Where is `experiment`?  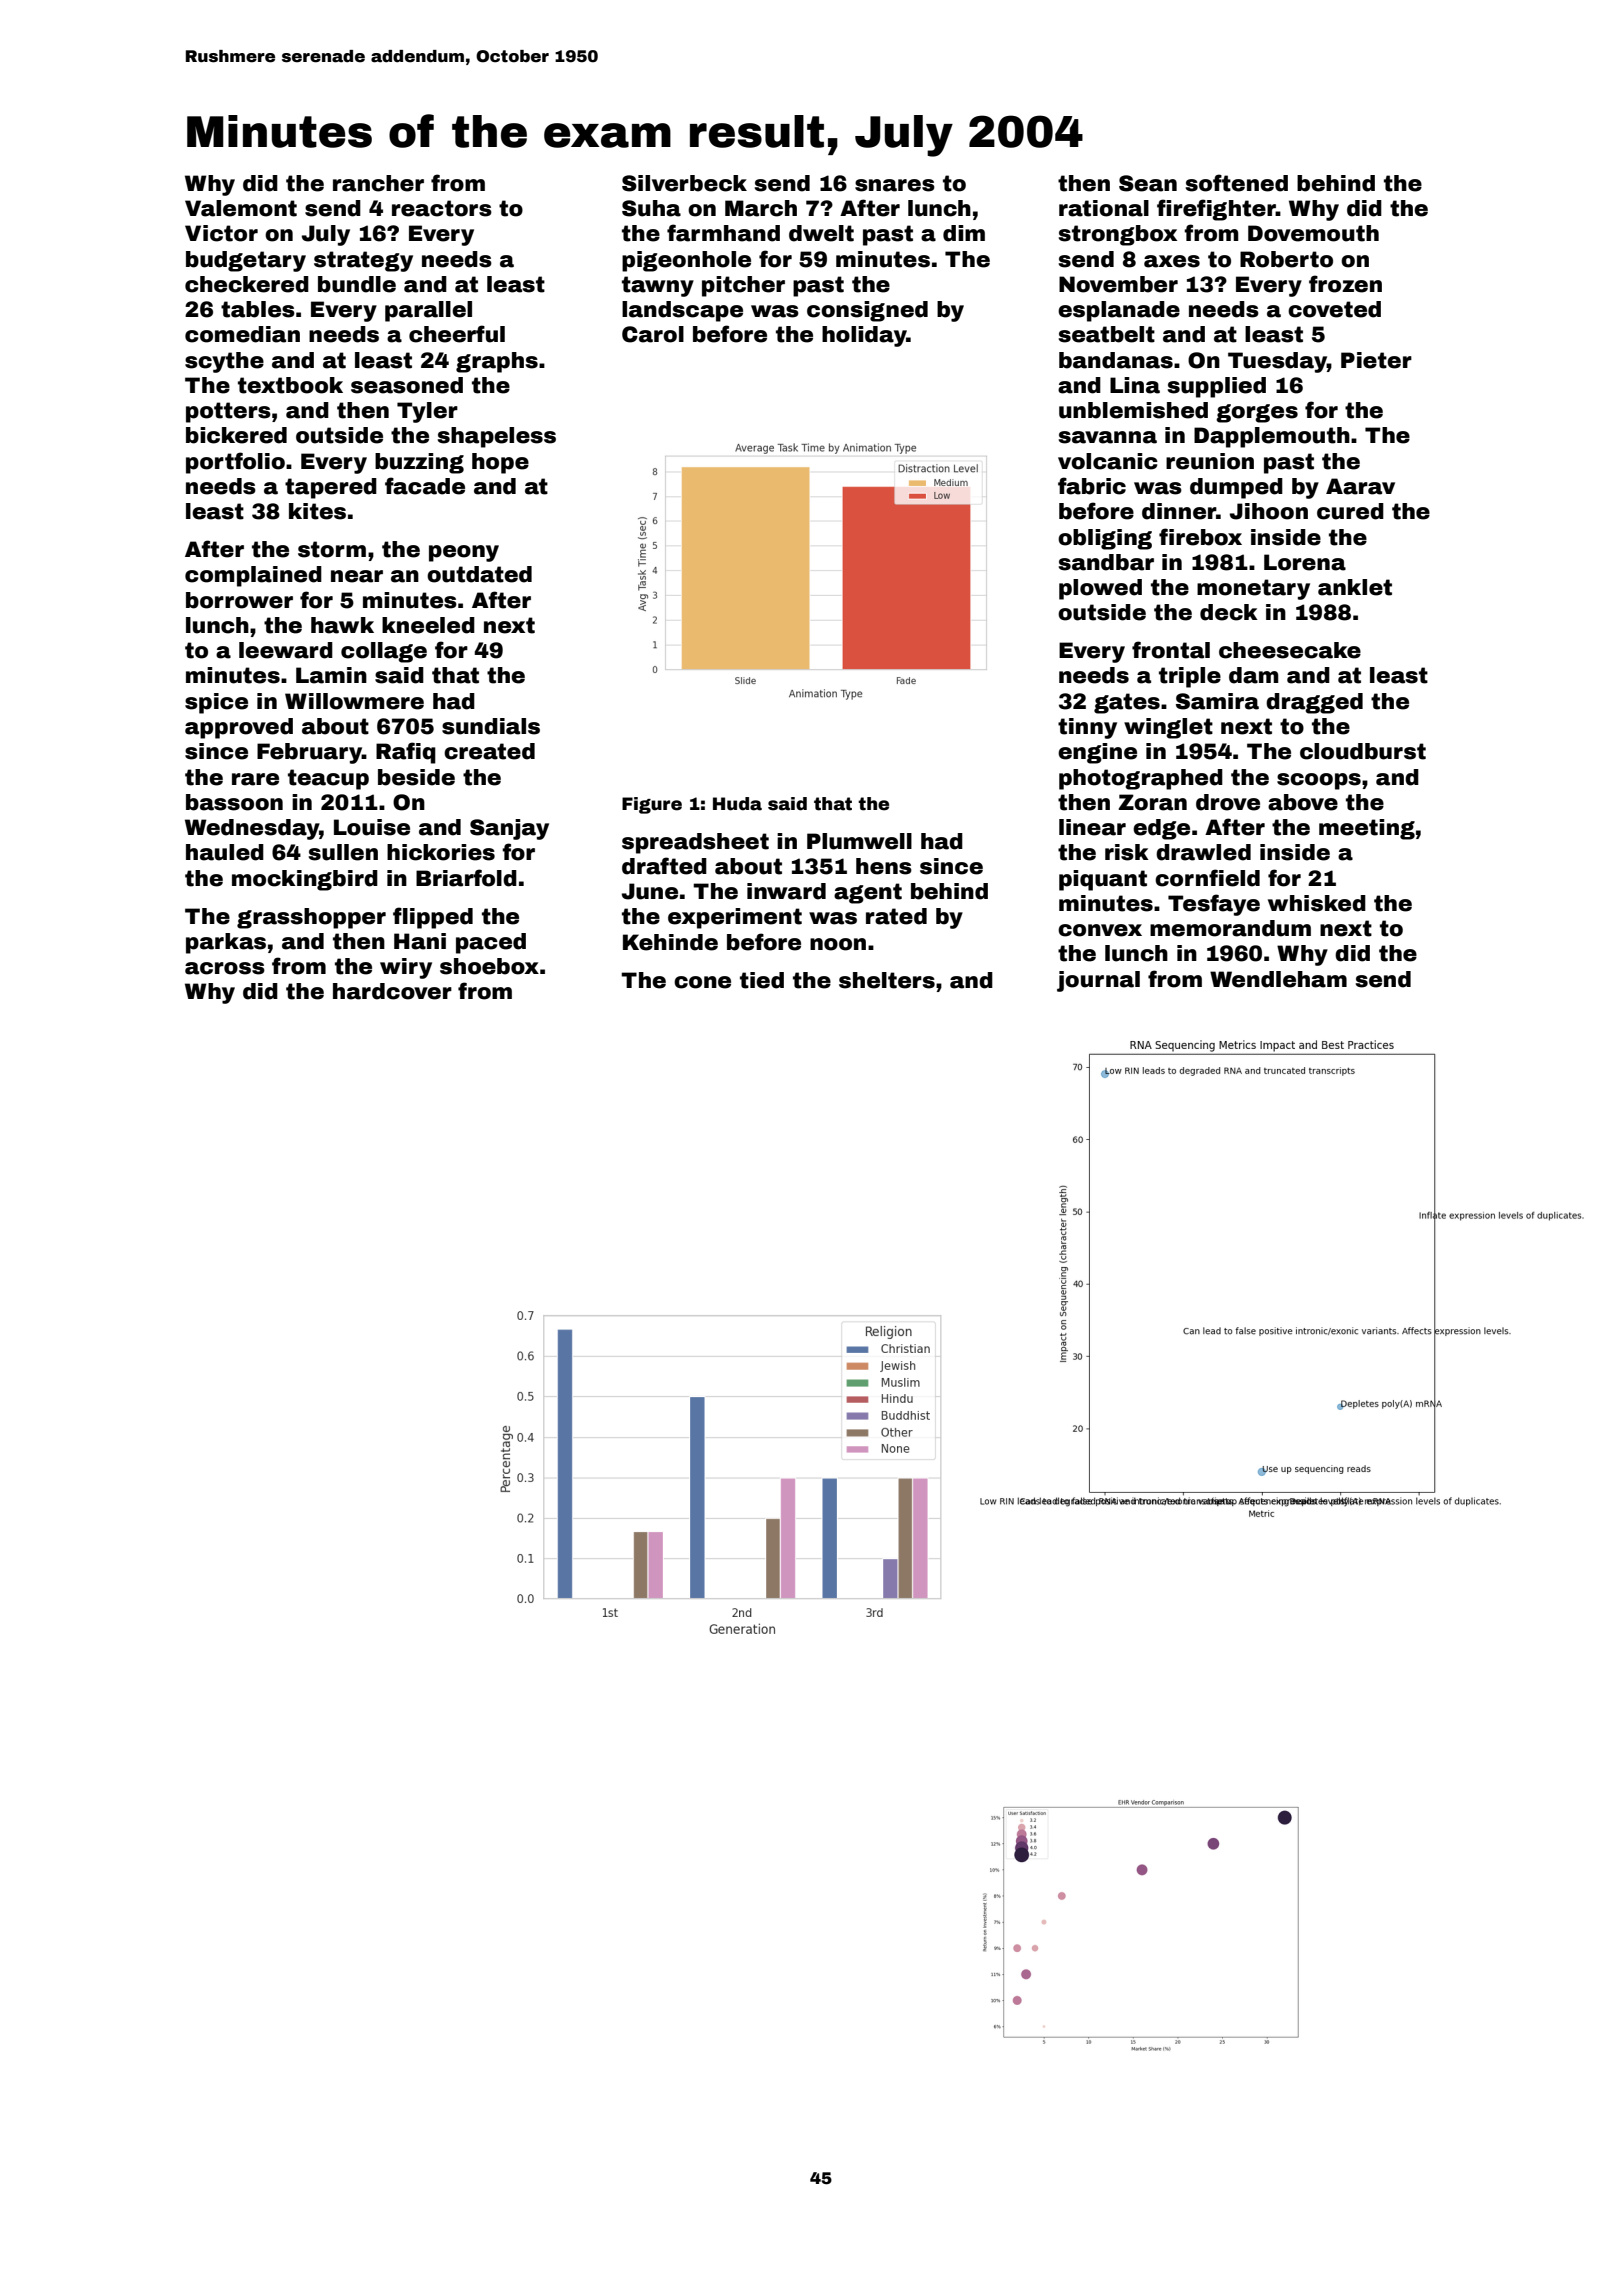 experiment is located at coordinates (735, 918).
